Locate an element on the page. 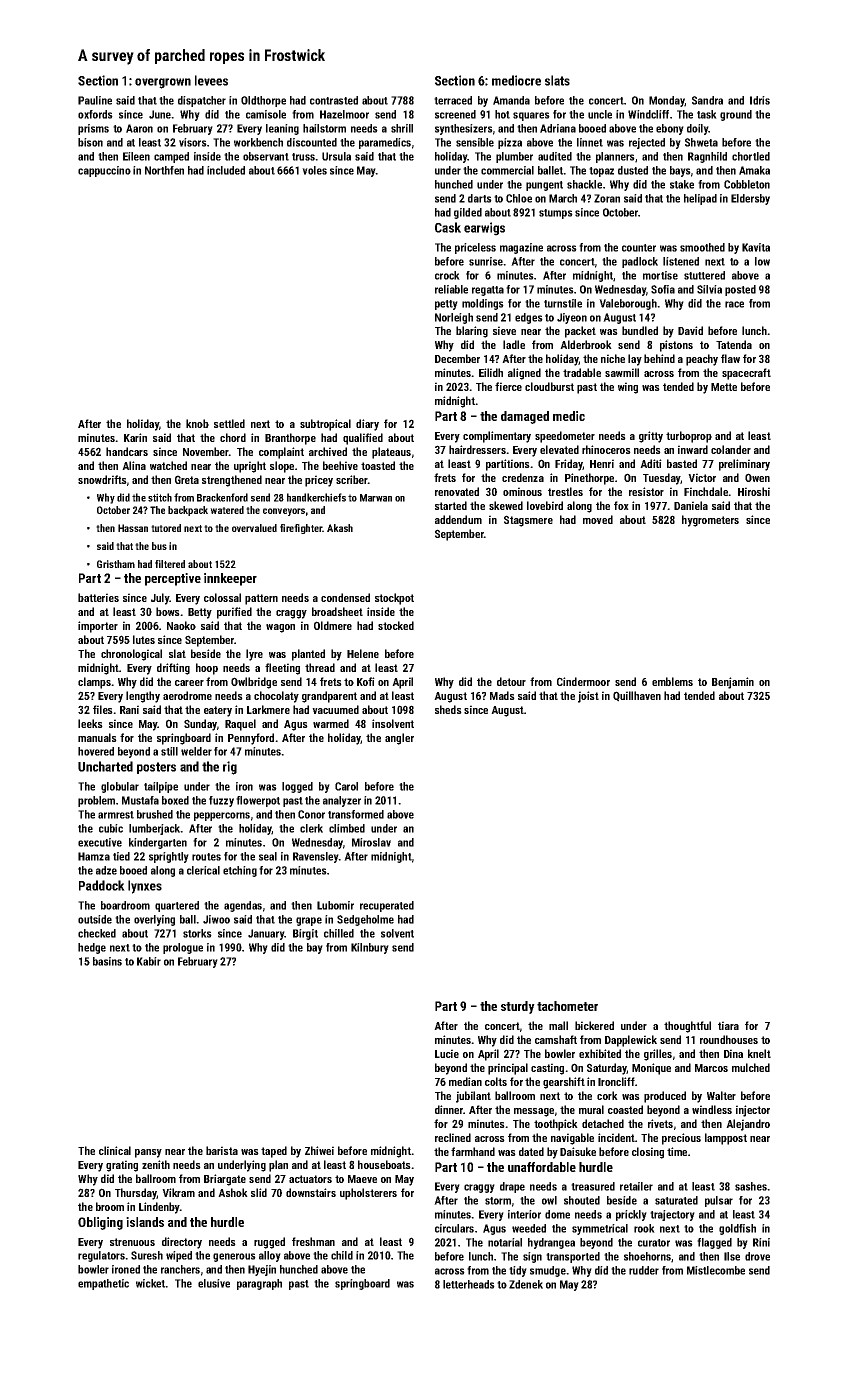  tiara is located at coordinates (728, 1025).
